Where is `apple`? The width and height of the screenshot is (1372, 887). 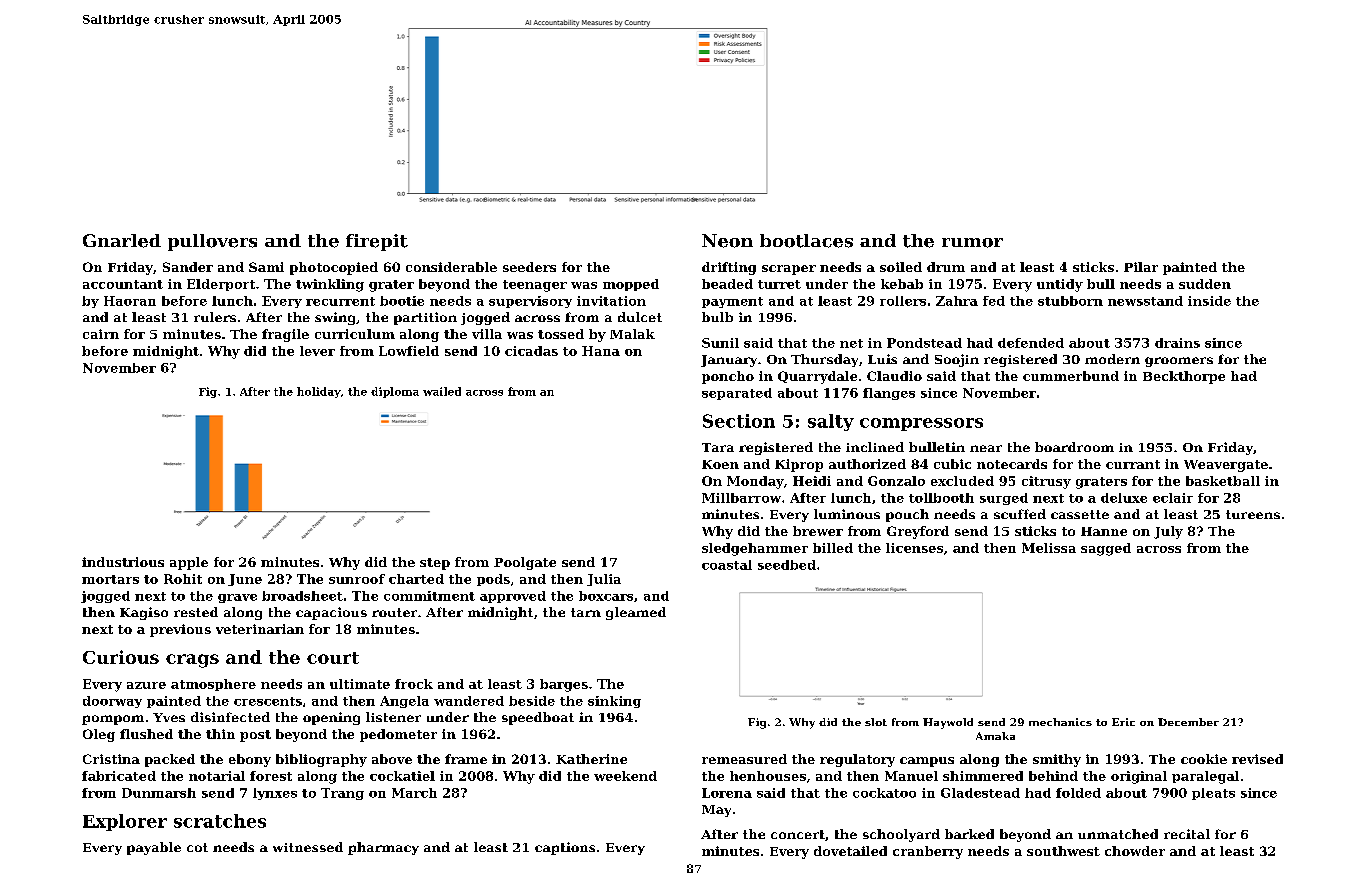 apple is located at coordinates (189, 563).
